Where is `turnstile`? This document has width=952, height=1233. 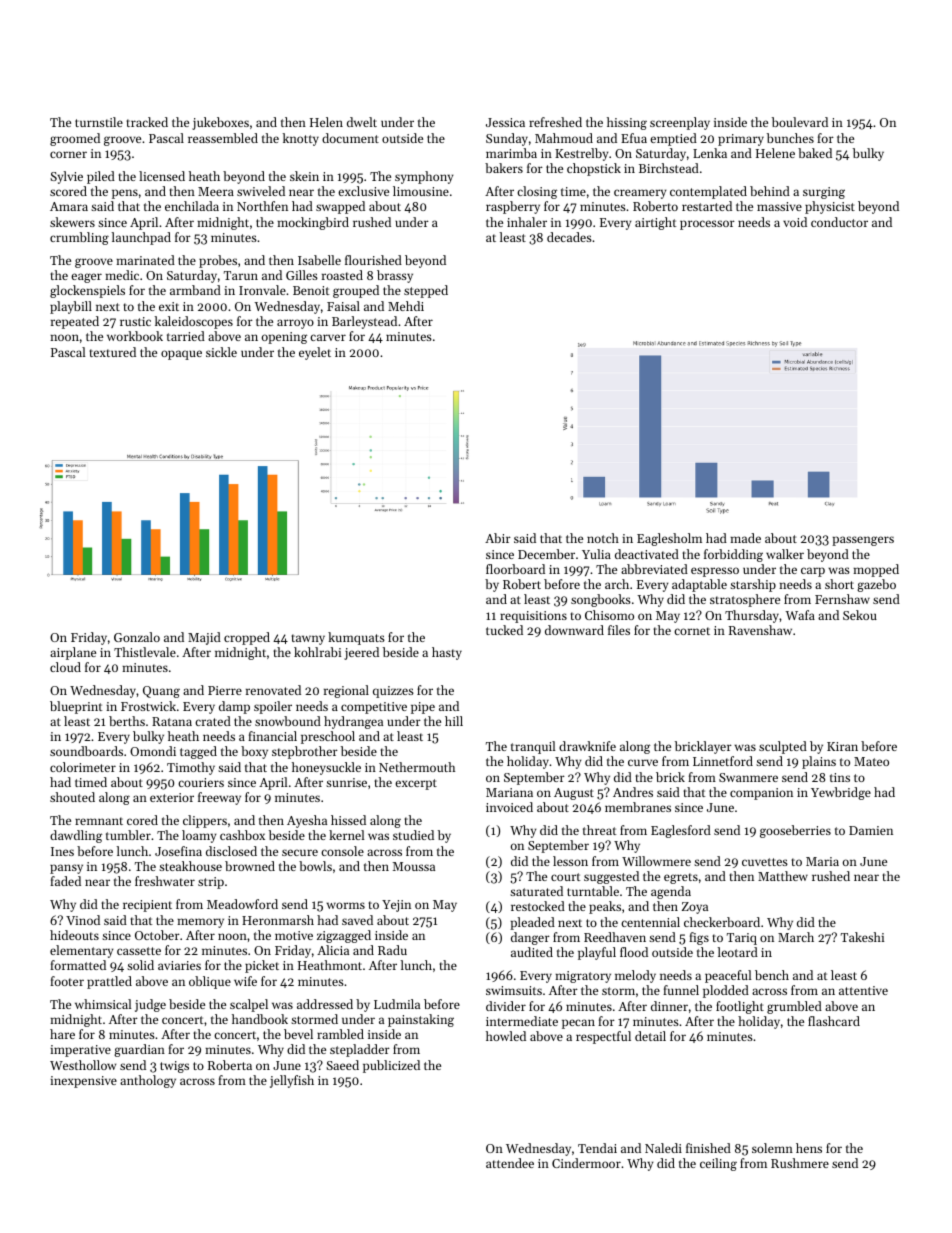 turnstile is located at coordinates (99, 122).
